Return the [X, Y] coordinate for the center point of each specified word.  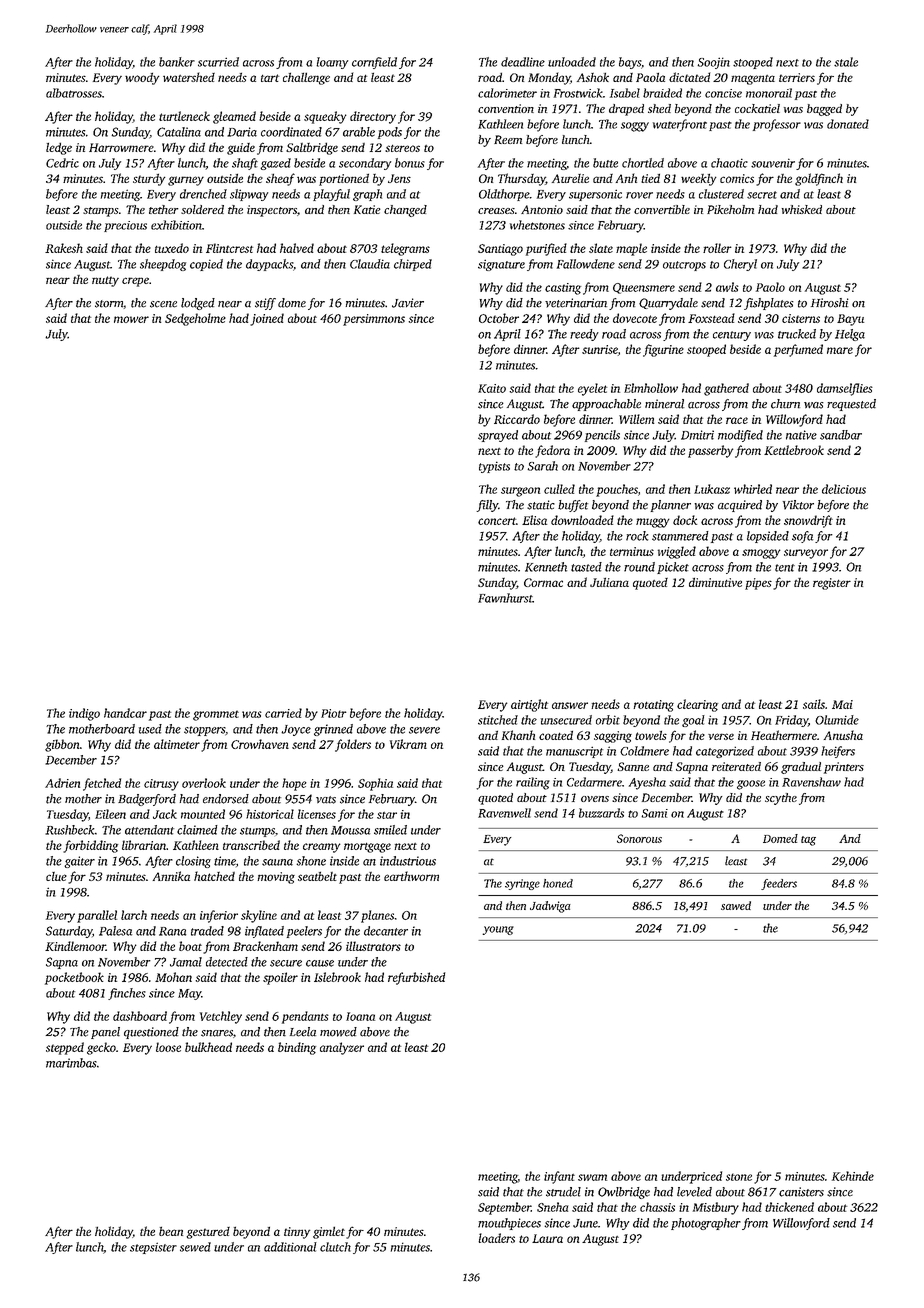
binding [297, 1048]
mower [131, 319]
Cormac [543, 582]
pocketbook [74, 978]
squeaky [325, 117]
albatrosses [74, 93]
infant [559, 1177]
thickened [789, 1207]
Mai [842, 704]
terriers [797, 77]
